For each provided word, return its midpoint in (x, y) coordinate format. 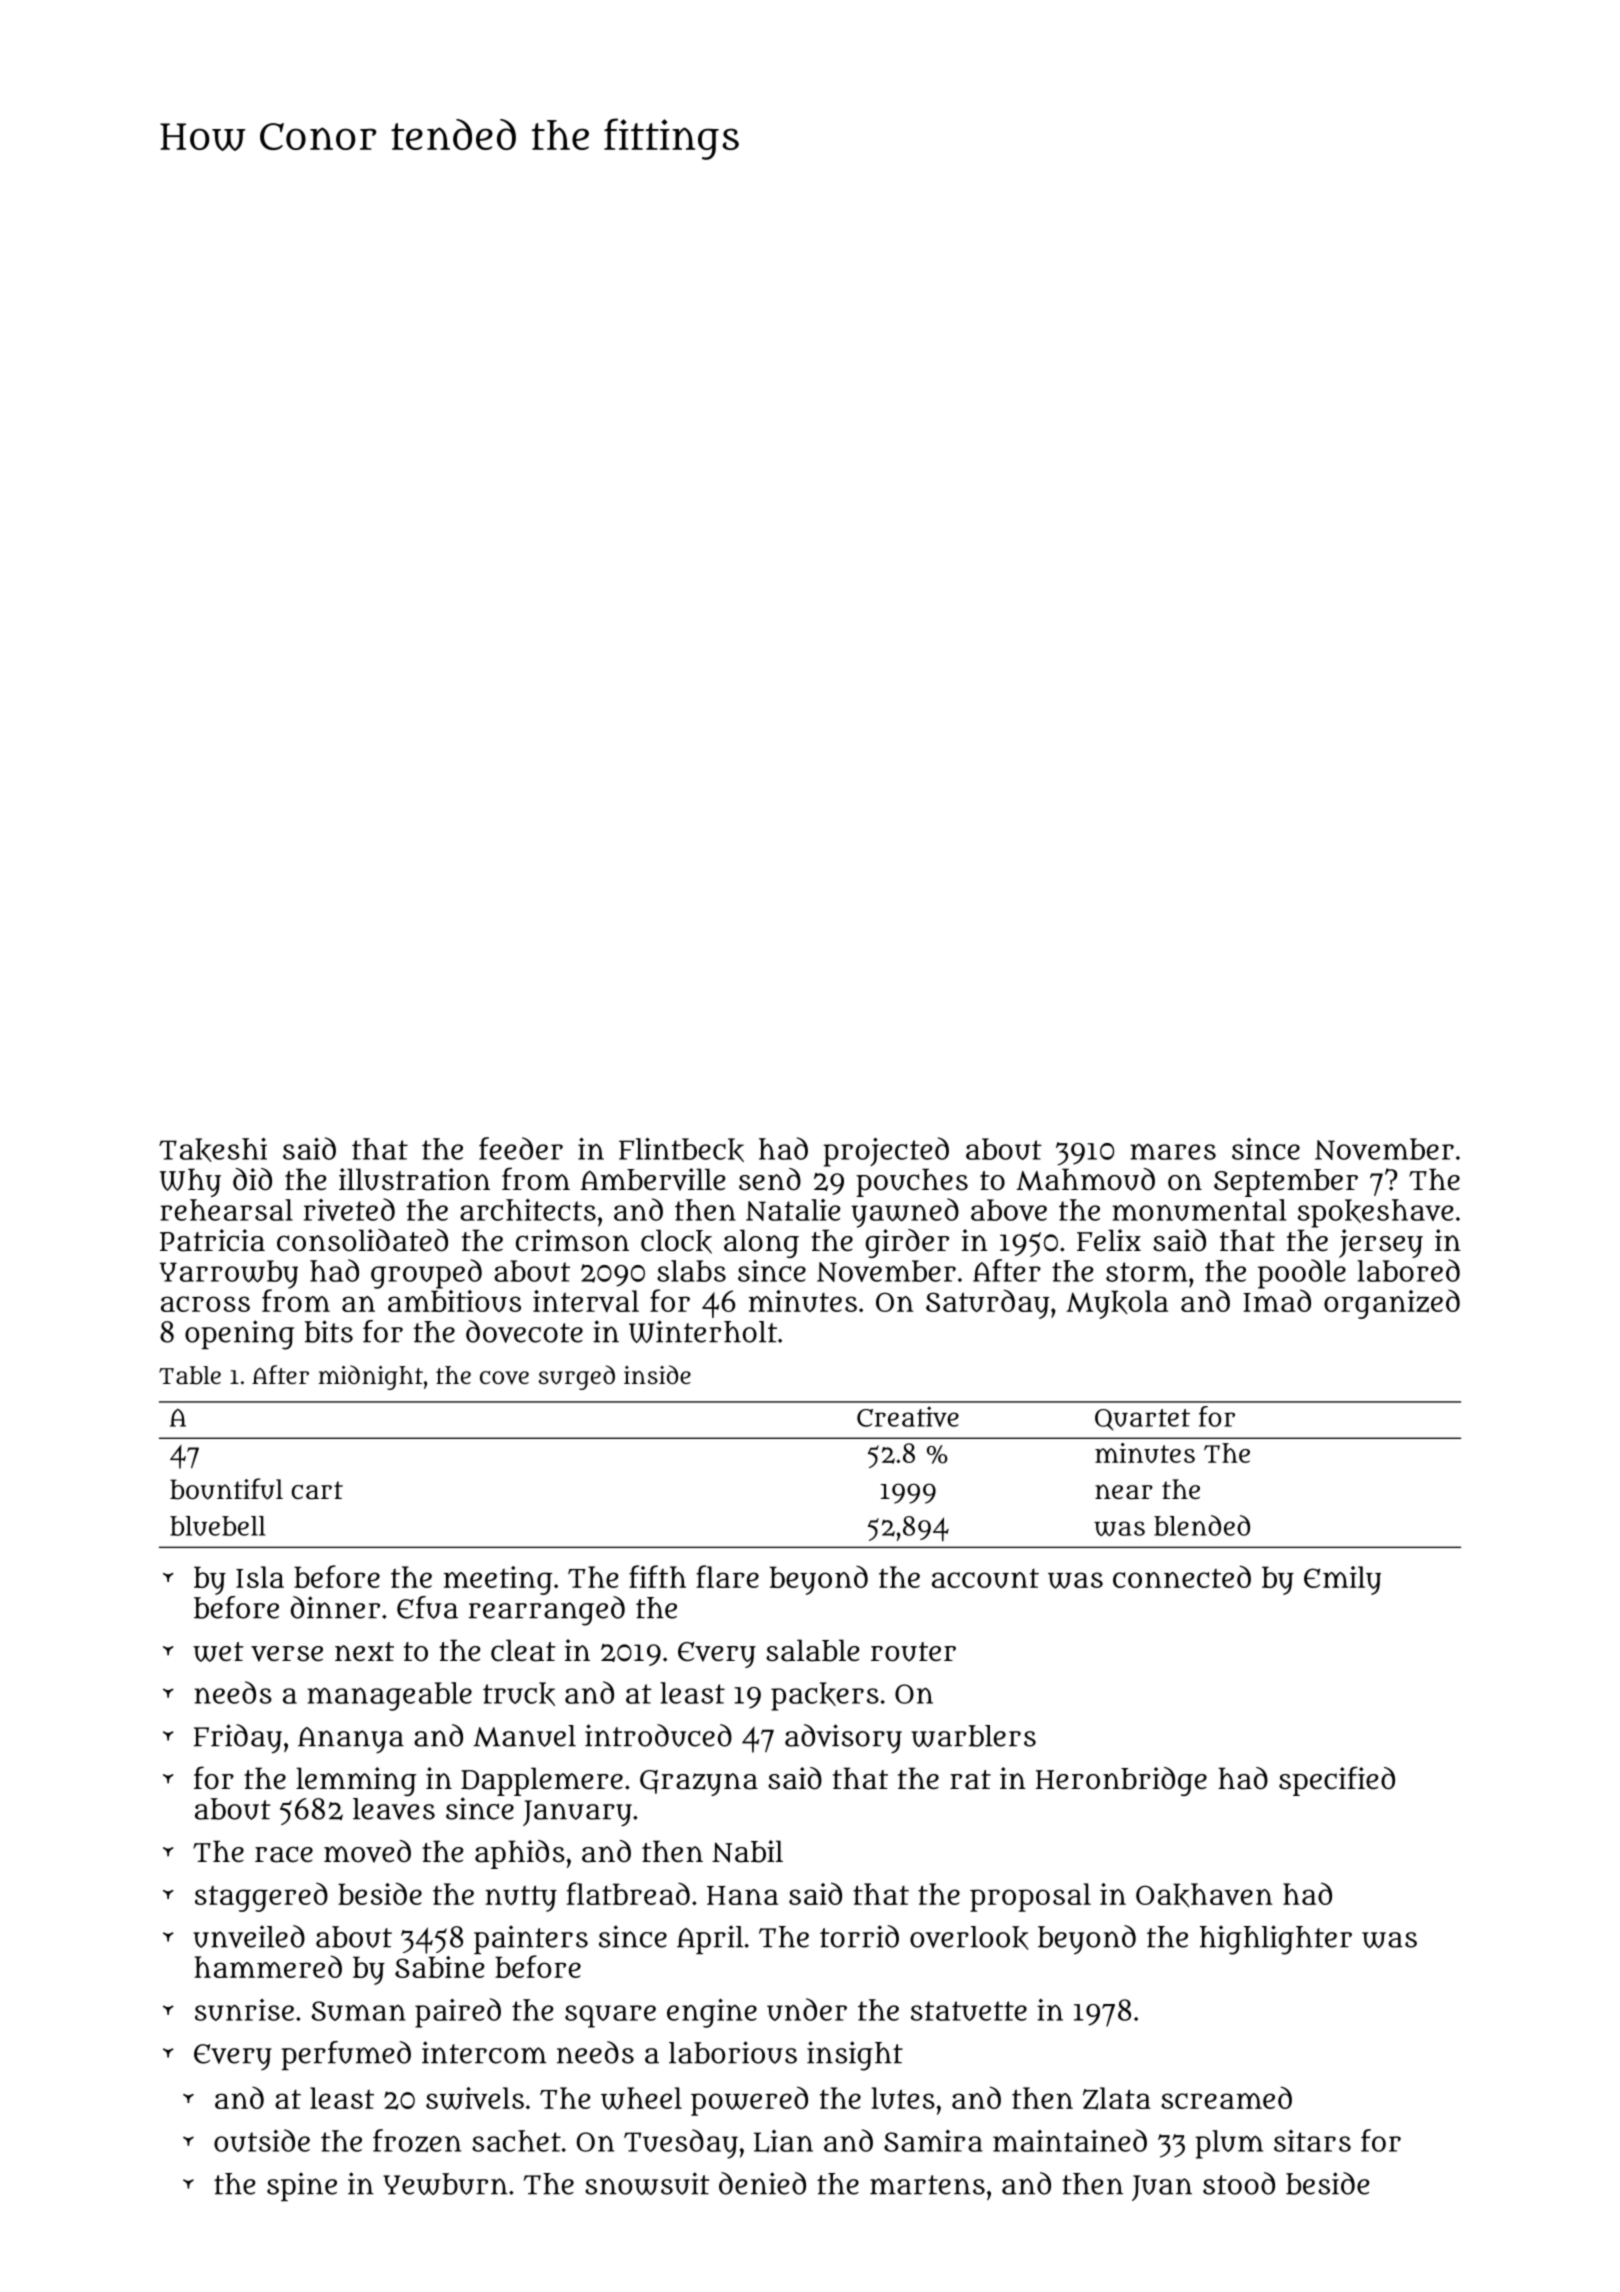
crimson (572, 1240)
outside (262, 2140)
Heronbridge (1121, 1781)
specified (1337, 1781)
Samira (933, 2141)
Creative (908, 1416)
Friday (238, 1739)
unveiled (249, 1936)
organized (1392, 1304)
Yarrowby (229, 1274)
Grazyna (699, 1783)
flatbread (628, 1893)
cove (504, 1378)
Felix (1109, 1240)
